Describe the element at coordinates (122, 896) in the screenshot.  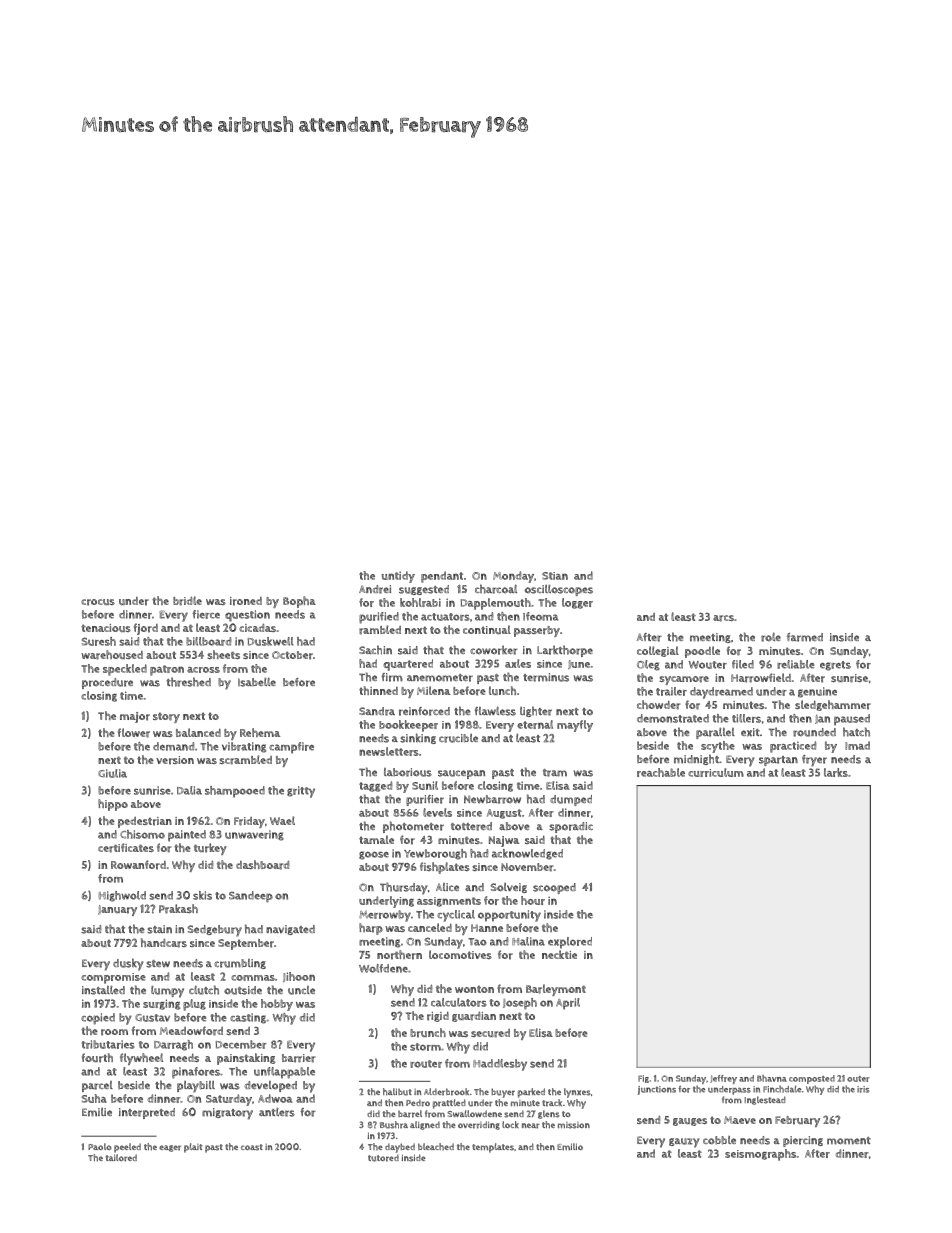
I see `Highwold` at that location.
